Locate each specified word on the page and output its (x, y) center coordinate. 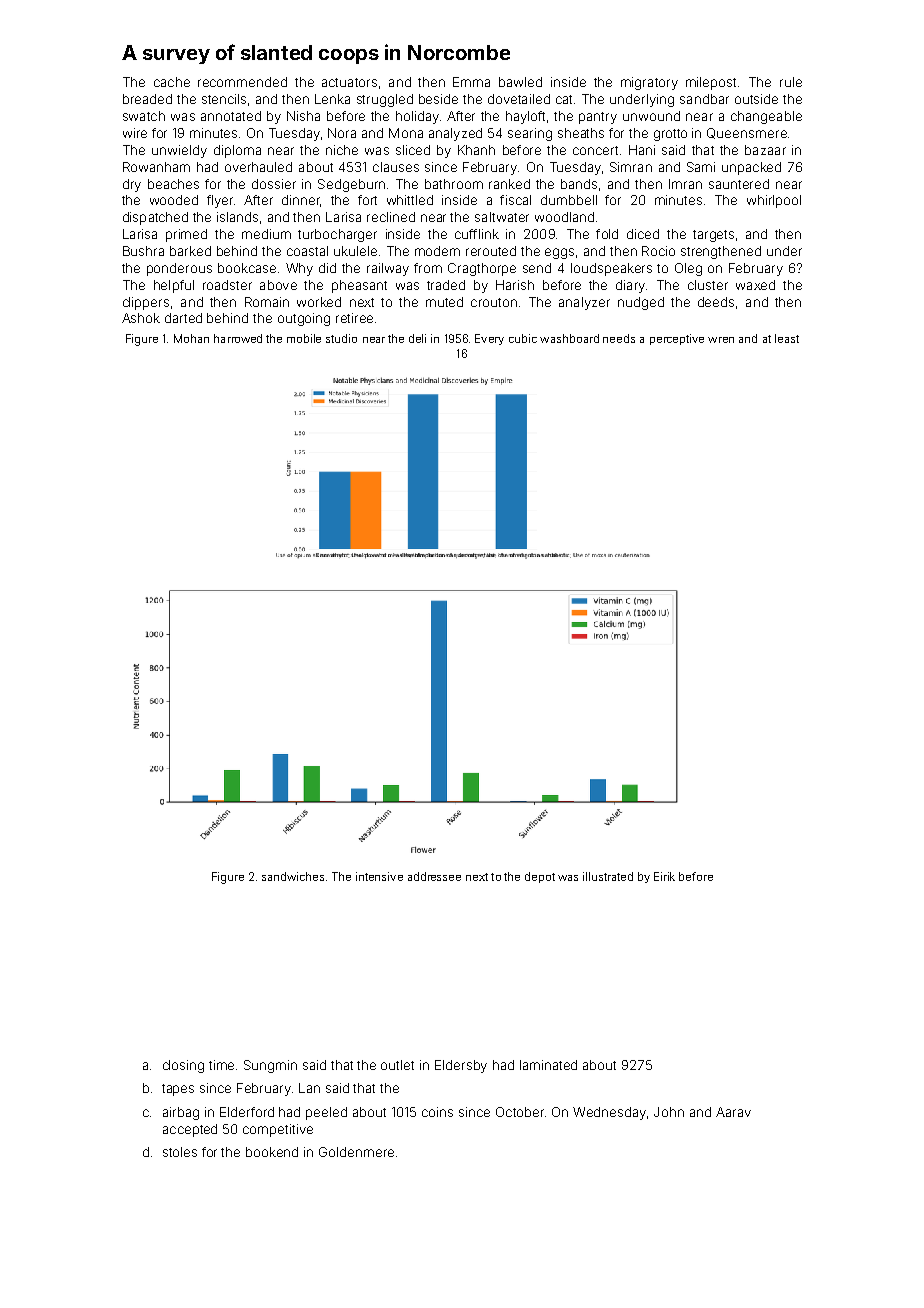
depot (540, 877)
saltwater (502, 217)
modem (437, 251)
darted (183, 318)
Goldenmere (356, 1152)
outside (756, 99)
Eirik (664, 876)
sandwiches (293, 876)
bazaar (765, 150)
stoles (180, 1152)
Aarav (733, 1112)
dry (132, 185)
